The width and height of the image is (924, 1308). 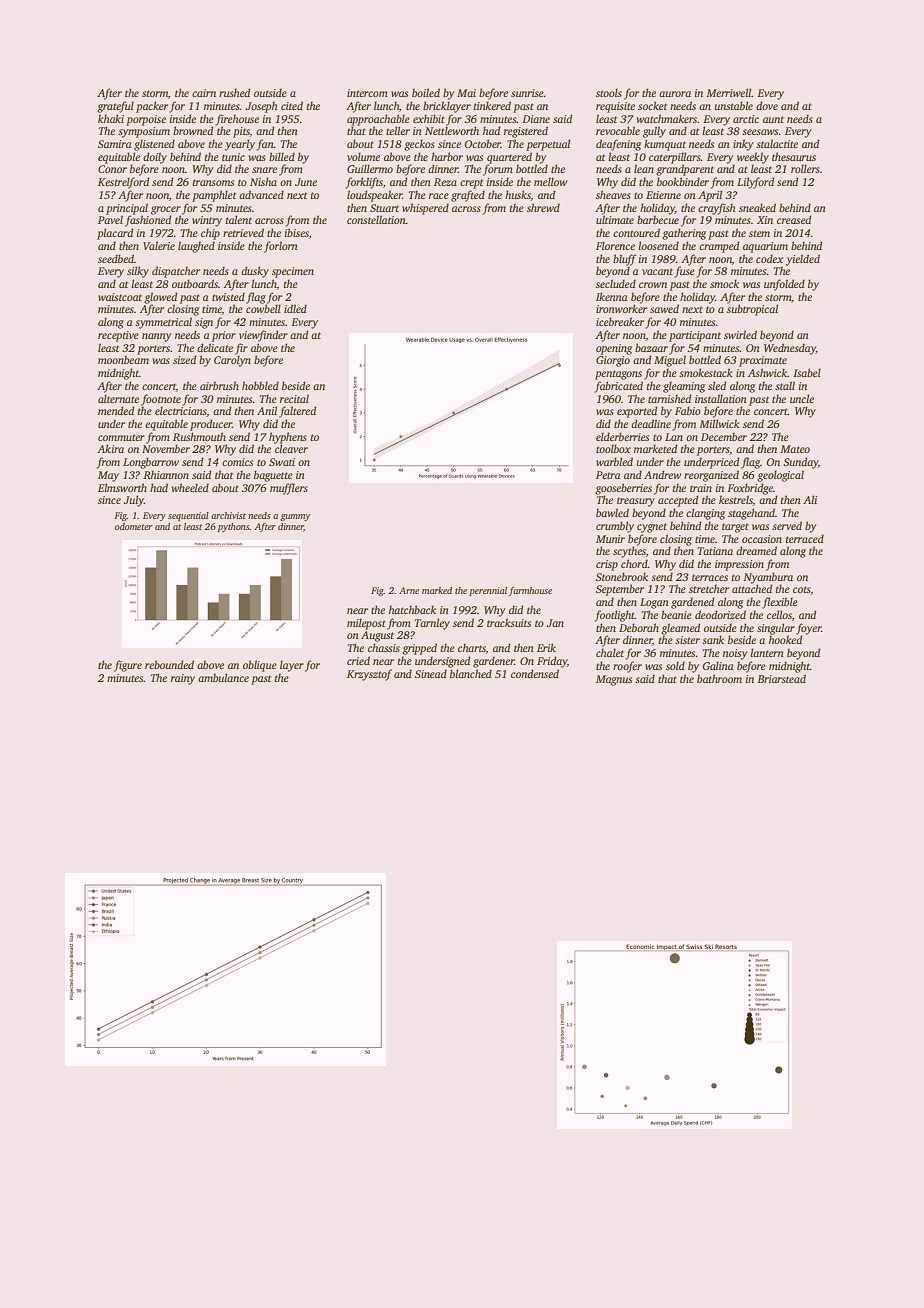 I want to click on rebounded, so click(x=169, y=664).
